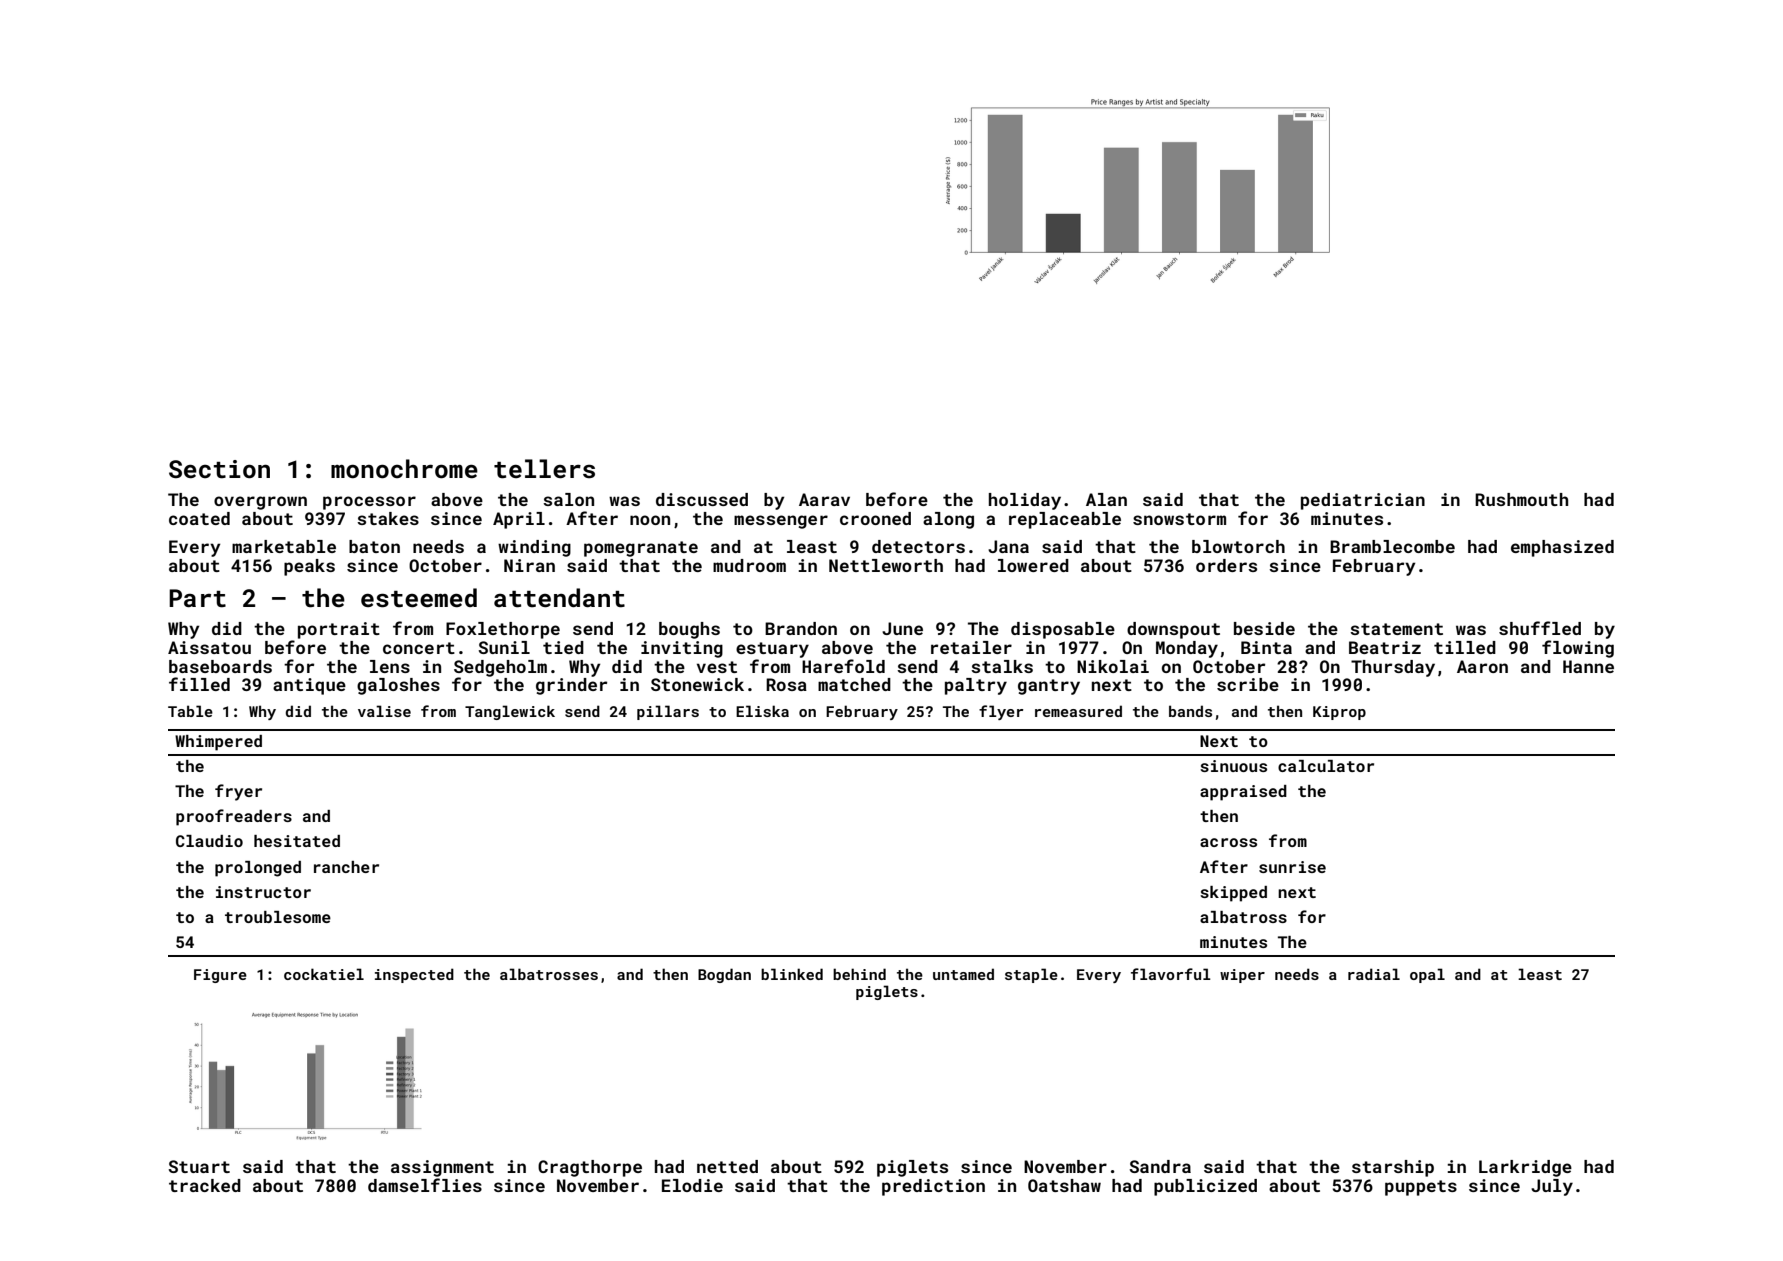 The width and height of the screenshot is (1783, 1261). Describe the element at coordinates (1374, 974) in the screenshot. I see `radial` at that location.
